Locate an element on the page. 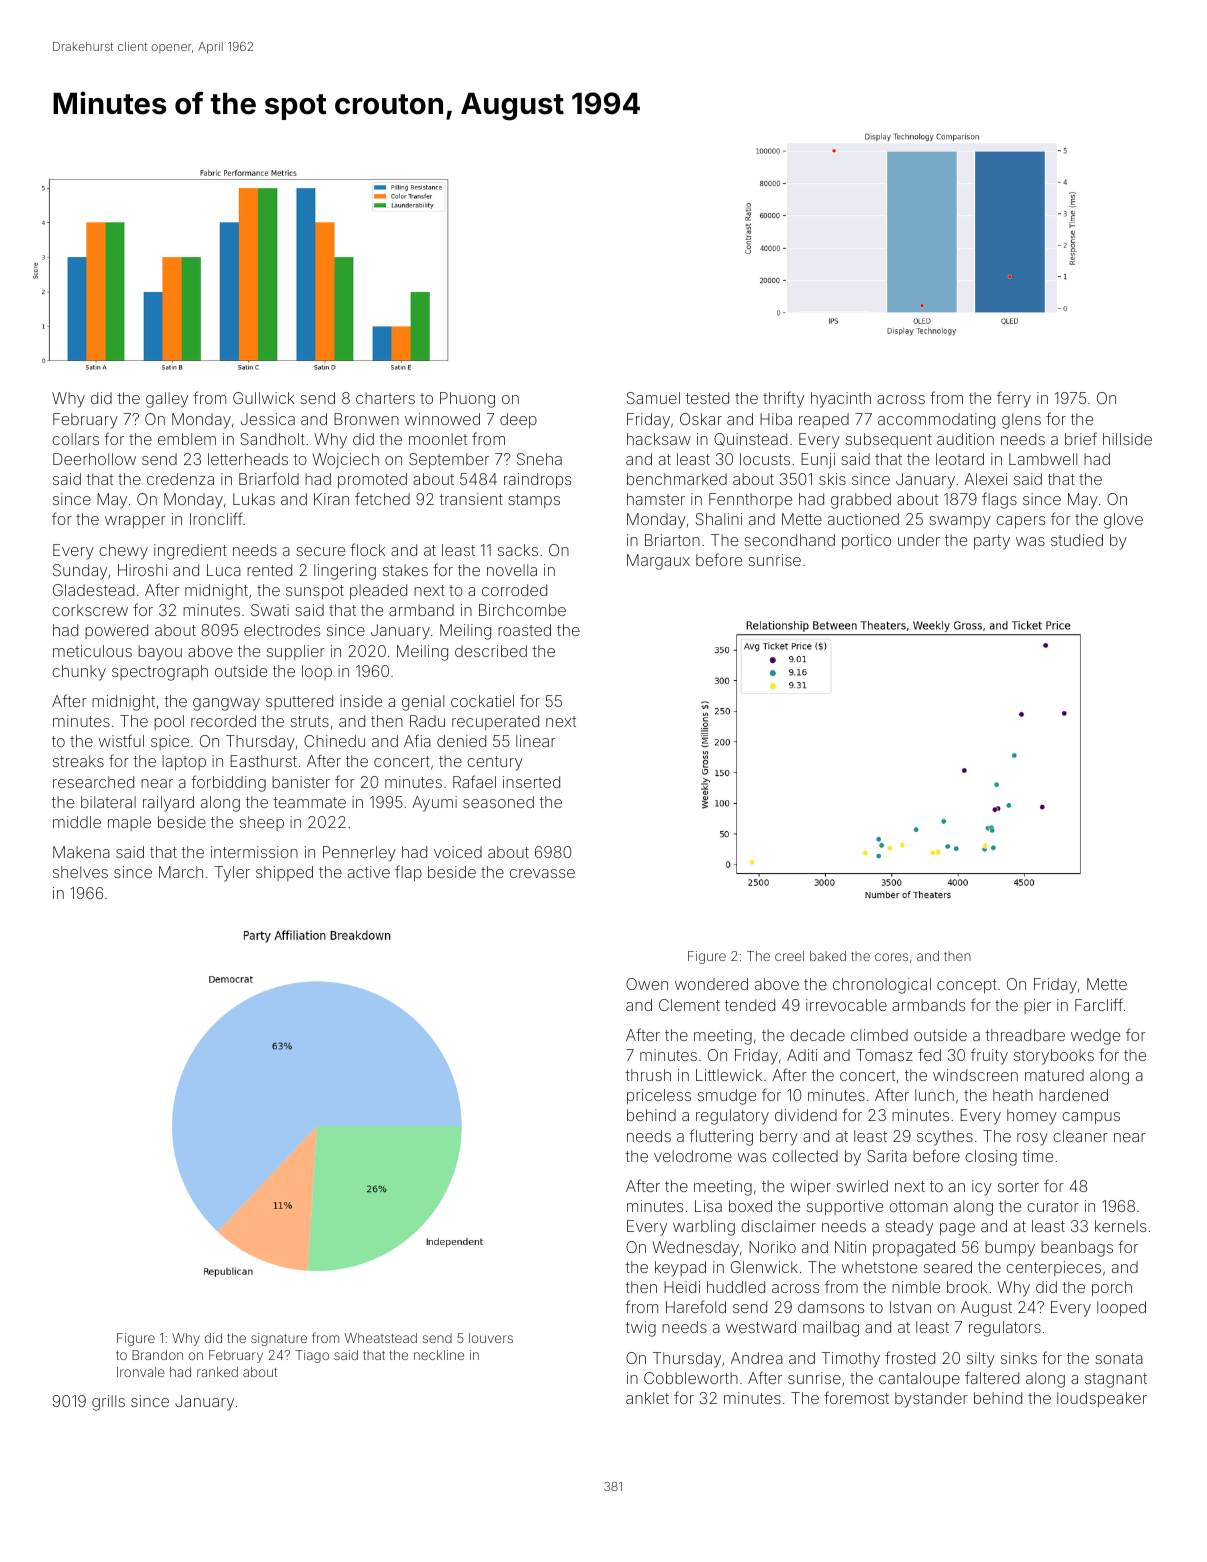 This image has width=1207, height=1562. foremost is located at coordinates (856, 1397).
